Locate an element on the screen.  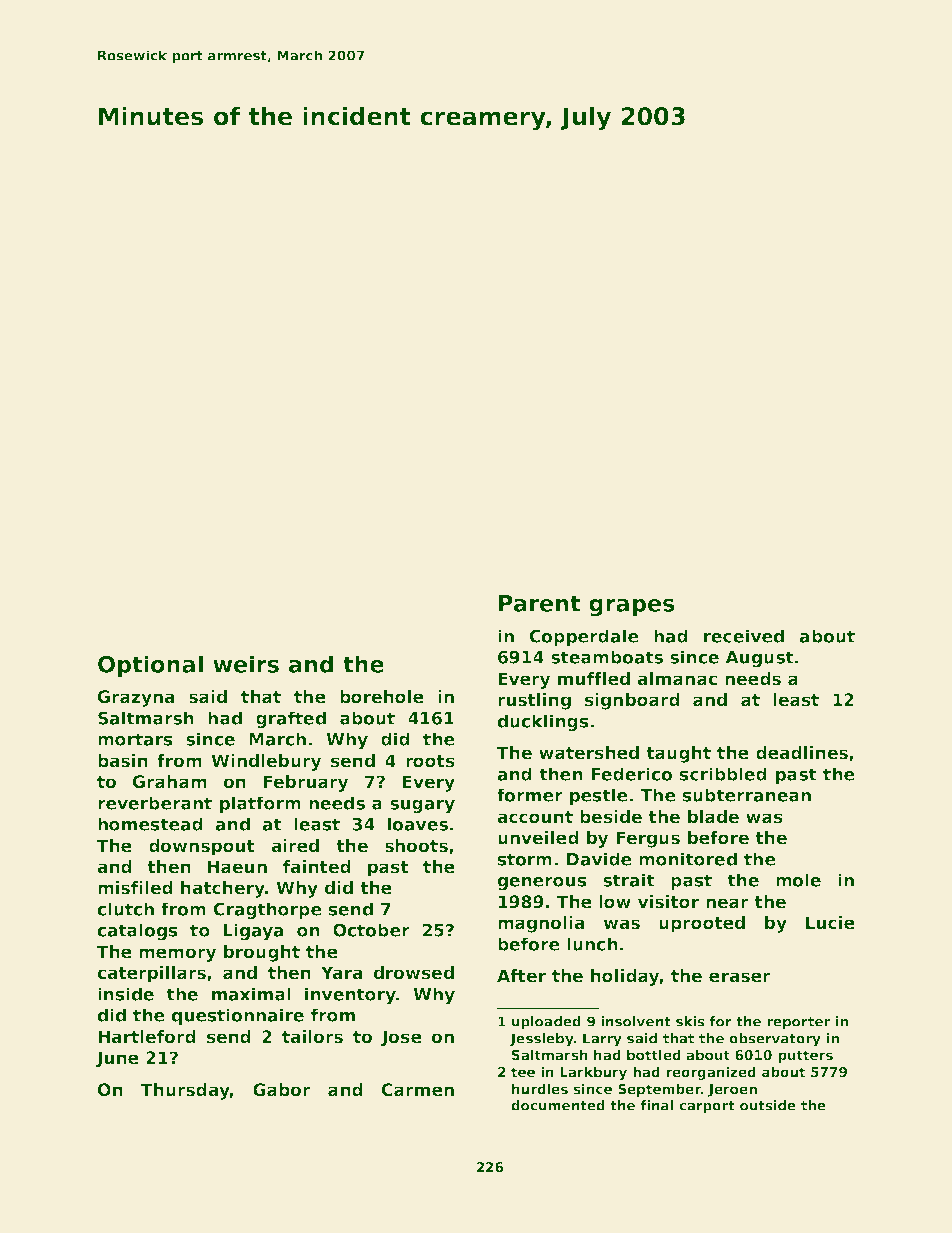
Parent is located at coordinates (539, 603).
